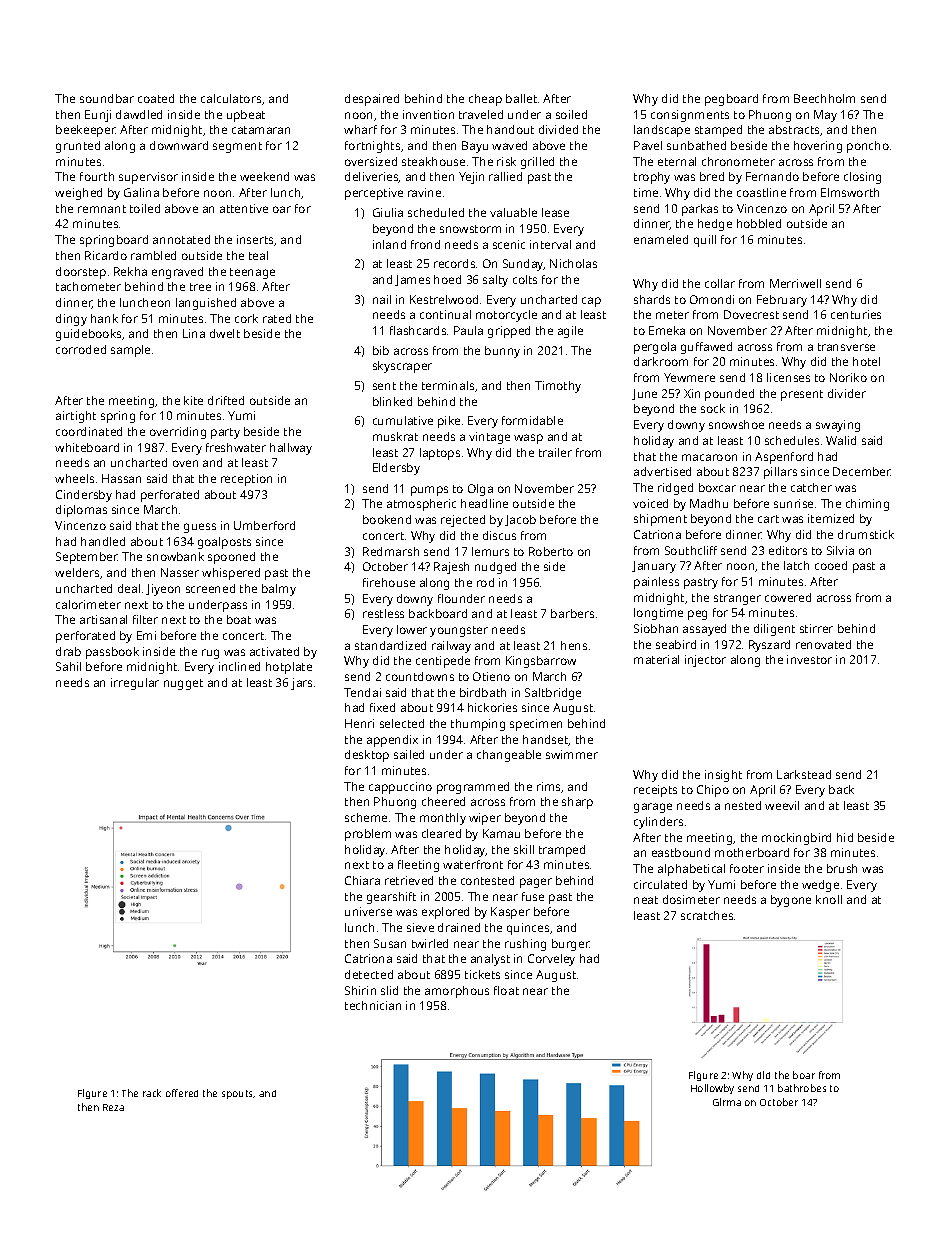 This page has height=1233, width=952. Describe the element at coordinates (182, 1093) in the page. I see `offered` at that location.
